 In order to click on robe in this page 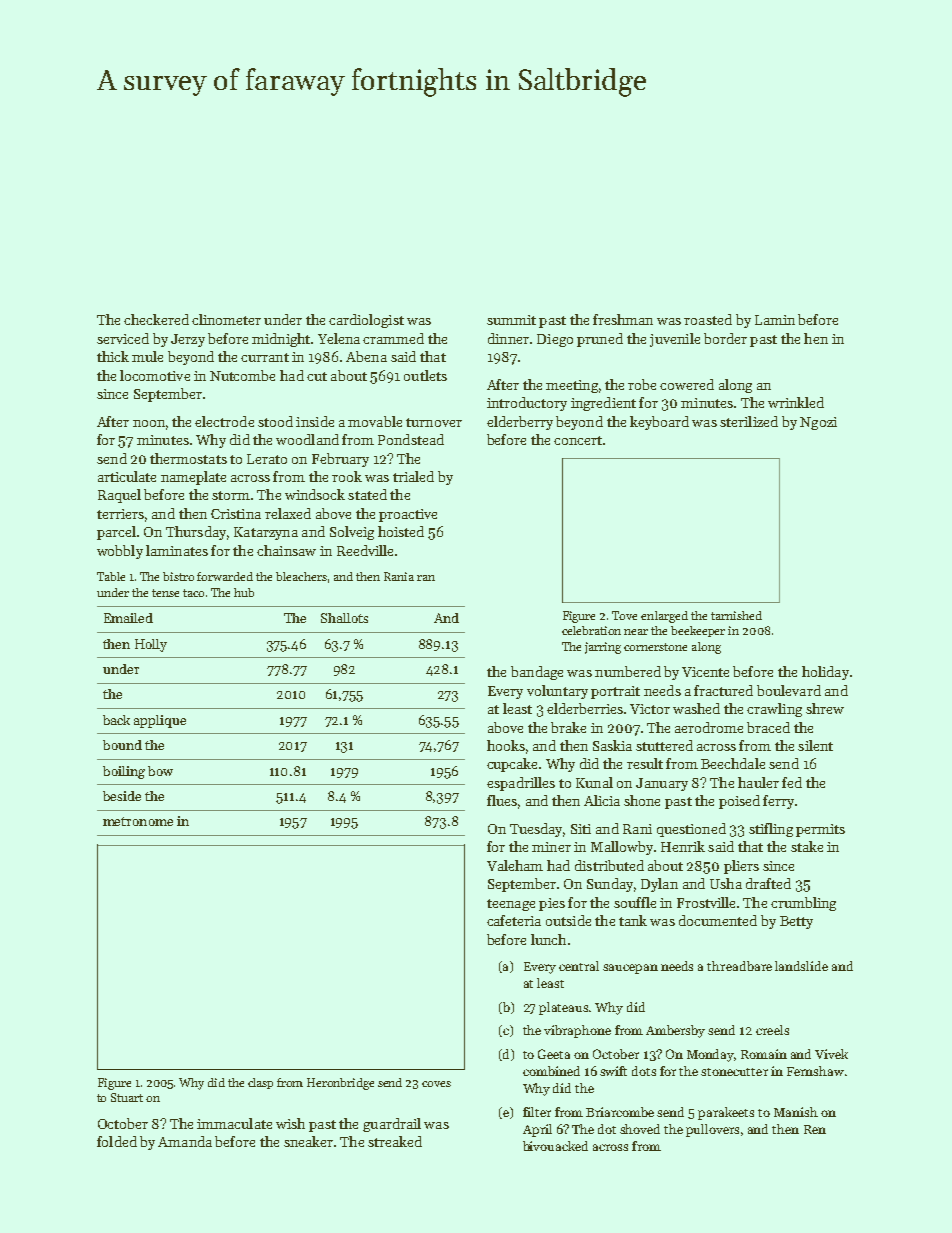, I will do `click(642, 384)`.
